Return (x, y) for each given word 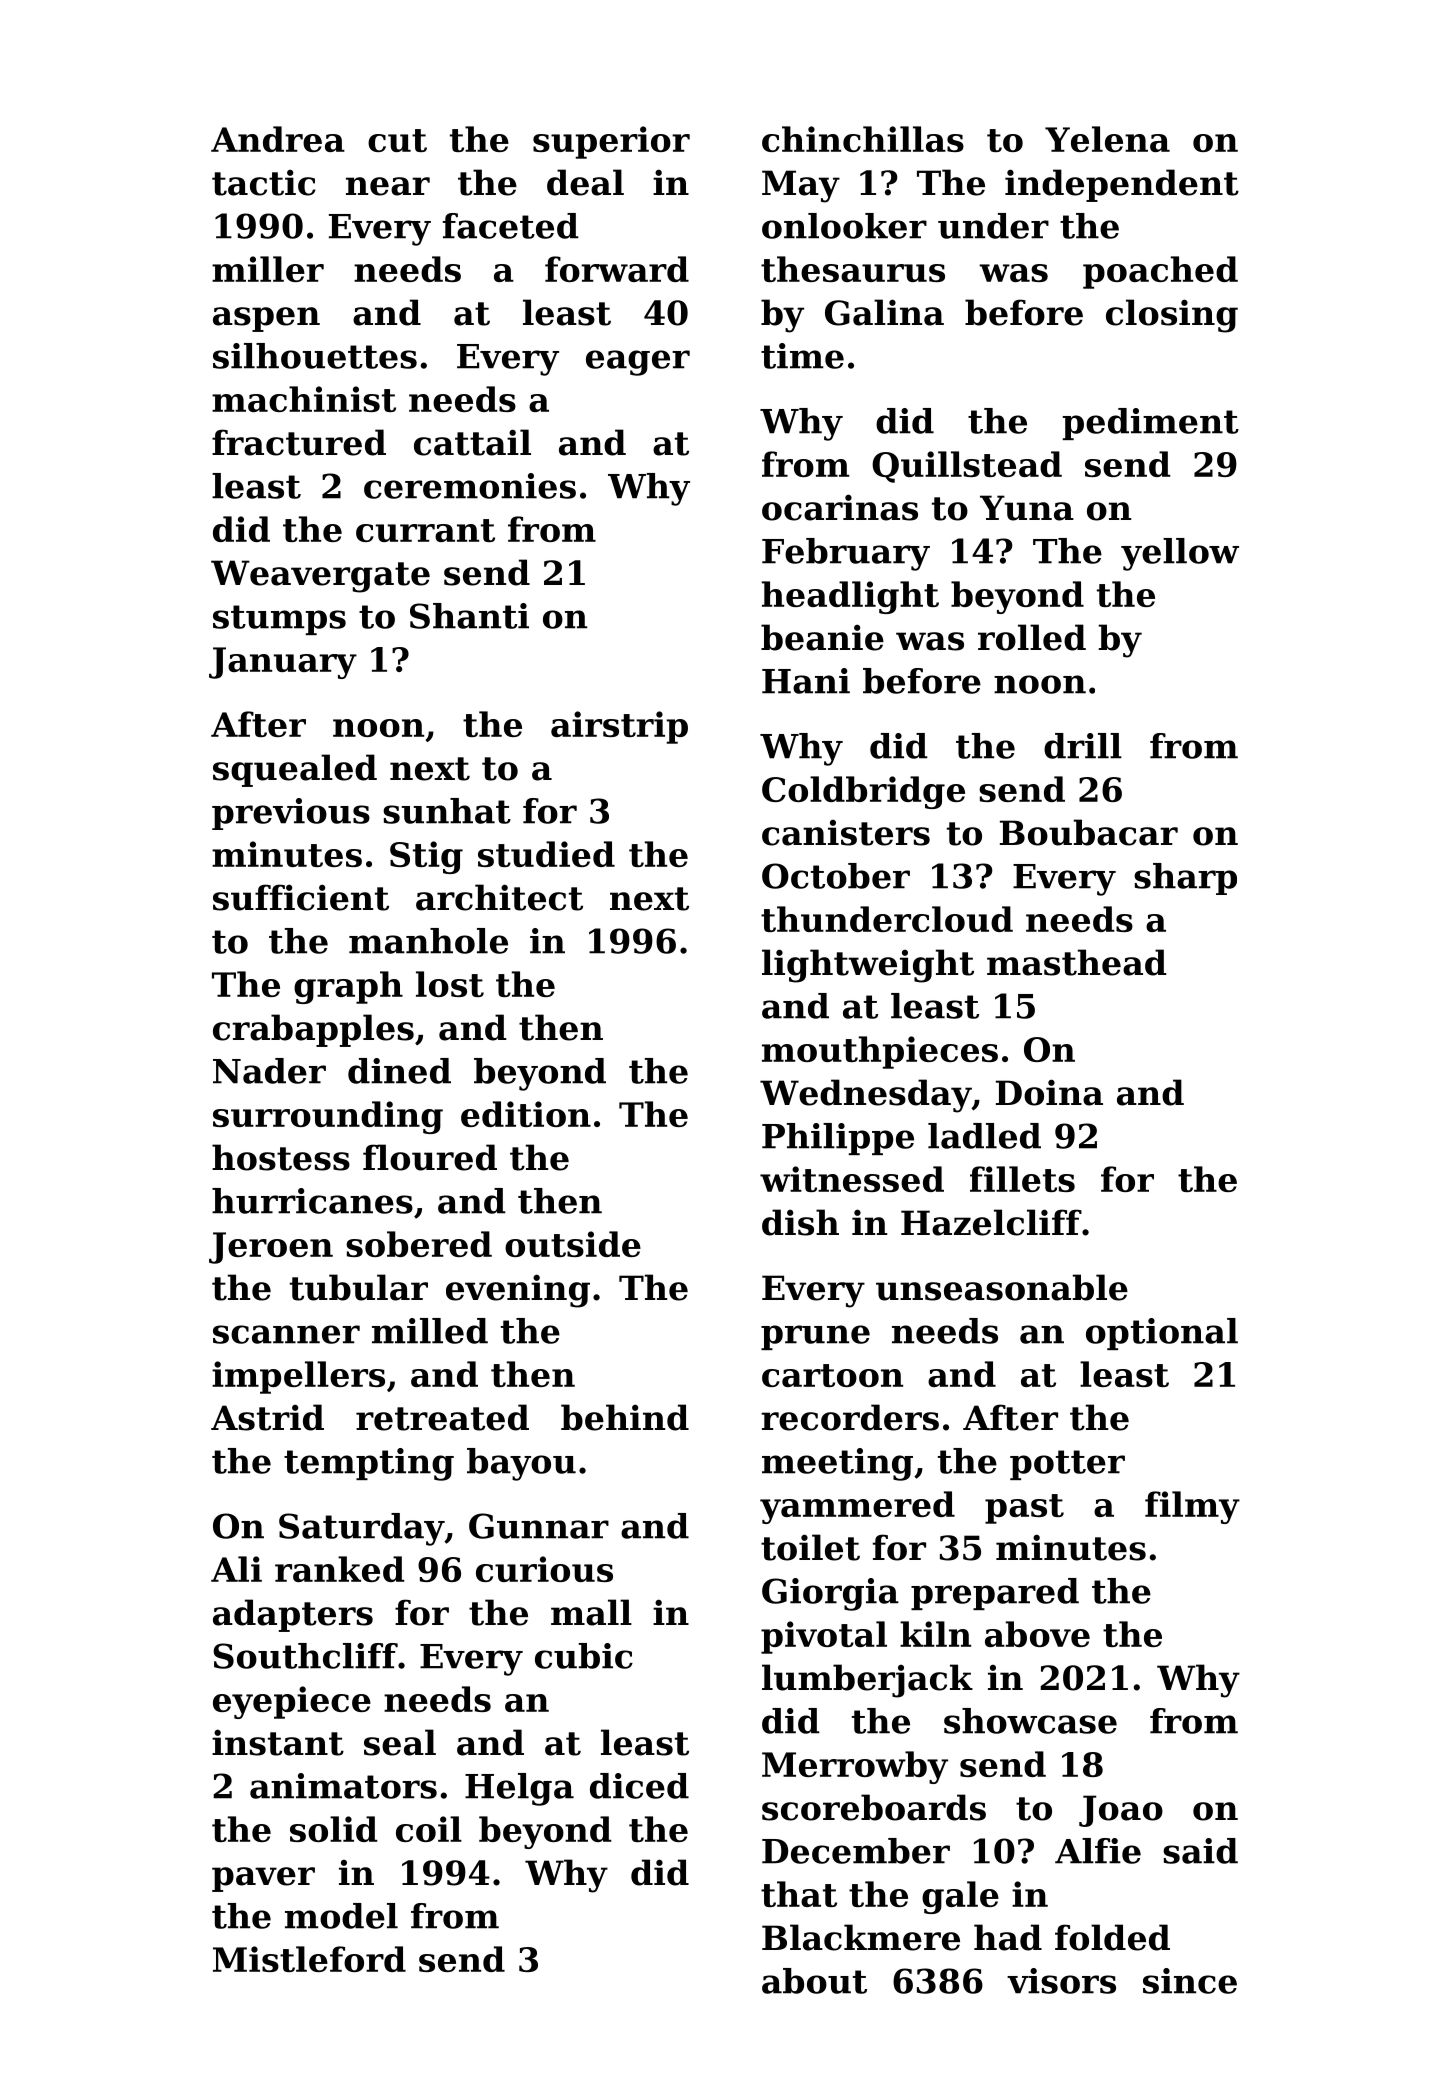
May (801, 186)
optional (1162, 1334)
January (283, 663)
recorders (850, 1417)
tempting (369, 1464)
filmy (1192, 1507)
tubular (359, 1287)
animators (343, 1786)
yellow (1180, 554)
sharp (1185, 879)
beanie (822, 637)
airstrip (619, 727)
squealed (295, 770)
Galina (884, 312)
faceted (511, 226)
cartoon (832, 1375)
